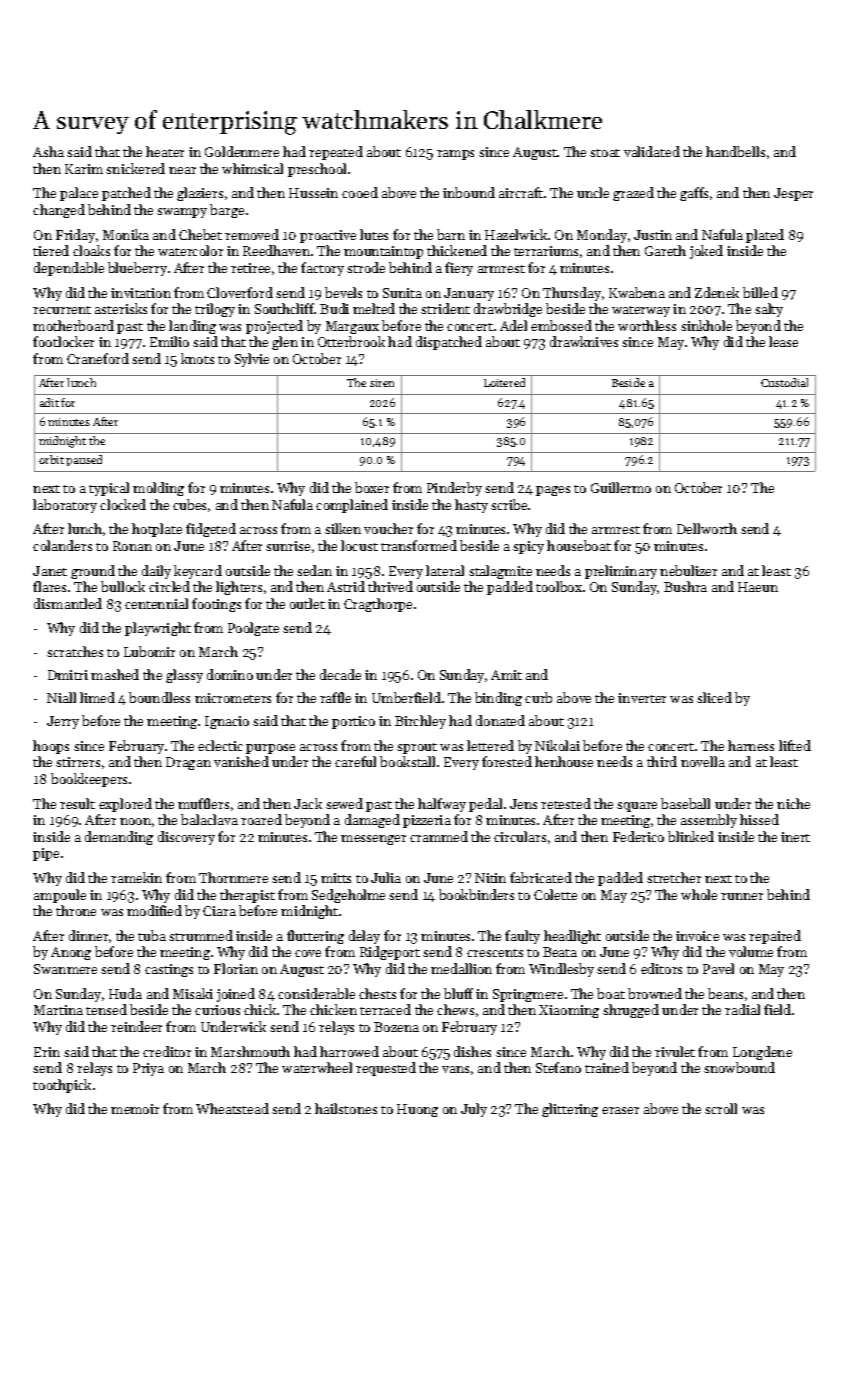 The width and height of the document is (849, 1400). I want to click on validated, so click(652, 151).
